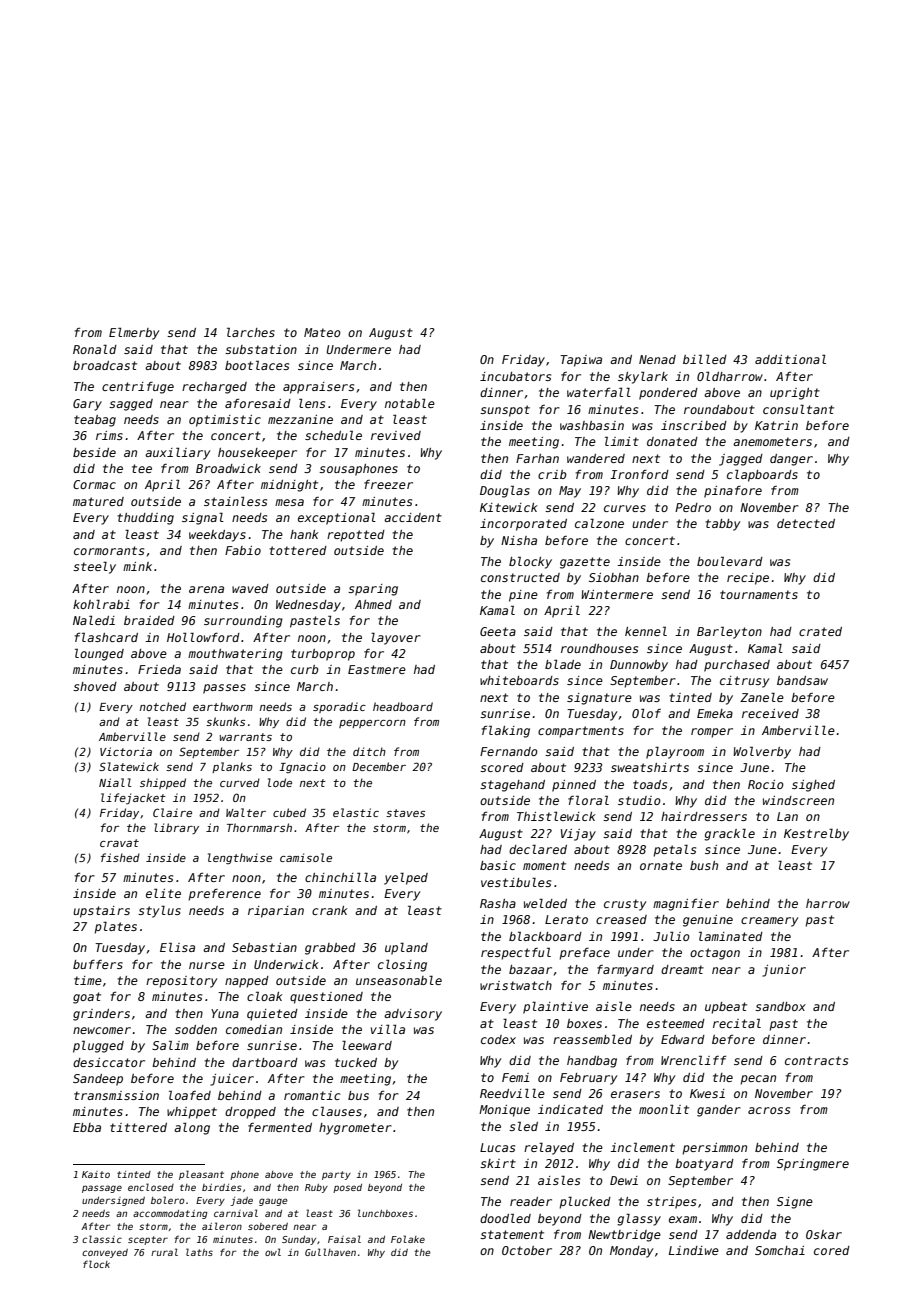 The height and width of the document is (1308, 924). Describe the element at coordinates (355, 1129) in the document. I see `hygrometer` at that location.
